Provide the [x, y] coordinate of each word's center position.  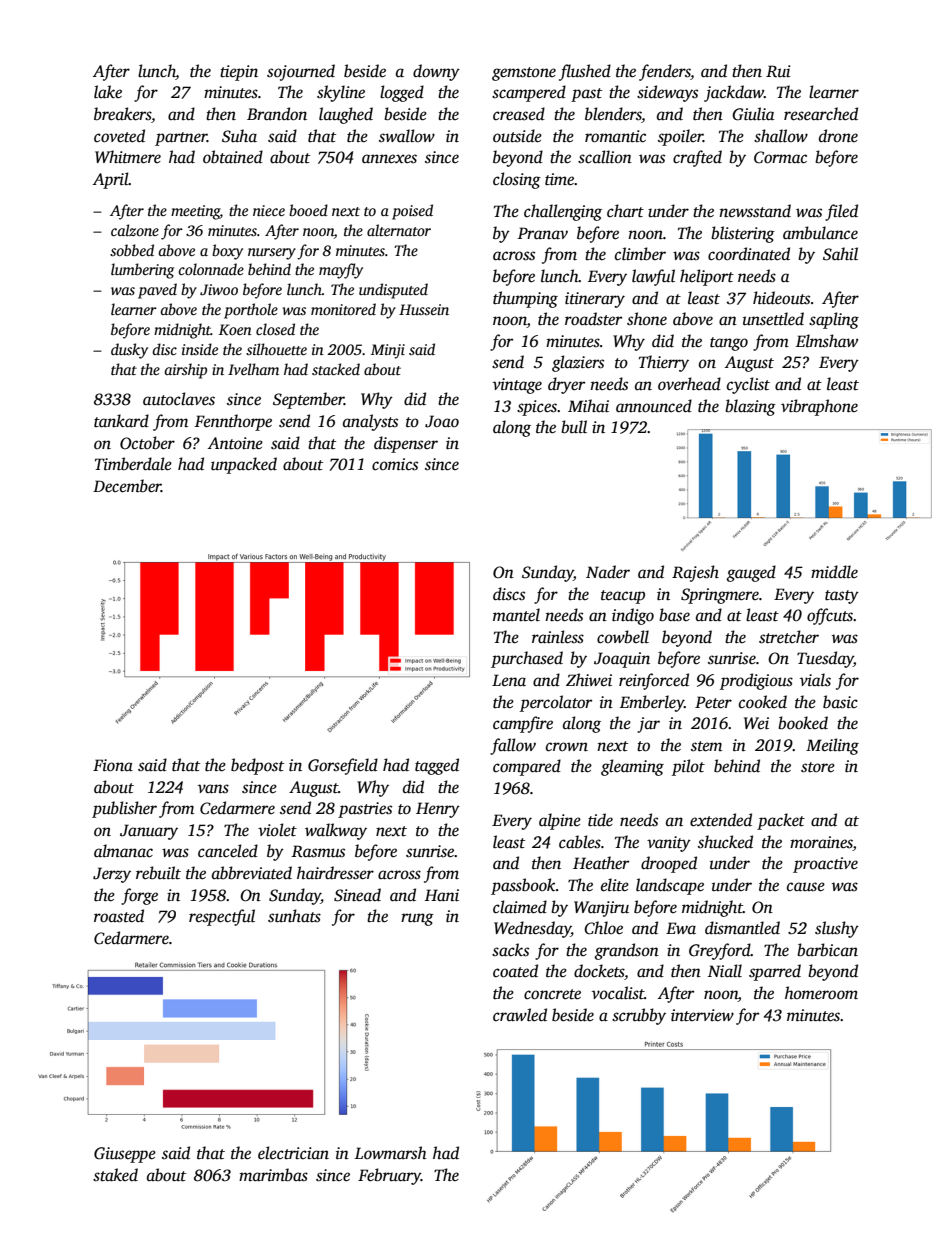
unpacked [244, 465]
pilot [688, 767]
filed [841, 212]
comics [395, 464]
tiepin [239, 73]
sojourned [301, 72]
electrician [293, 1153]
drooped [669, 864]
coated [515, 971]
